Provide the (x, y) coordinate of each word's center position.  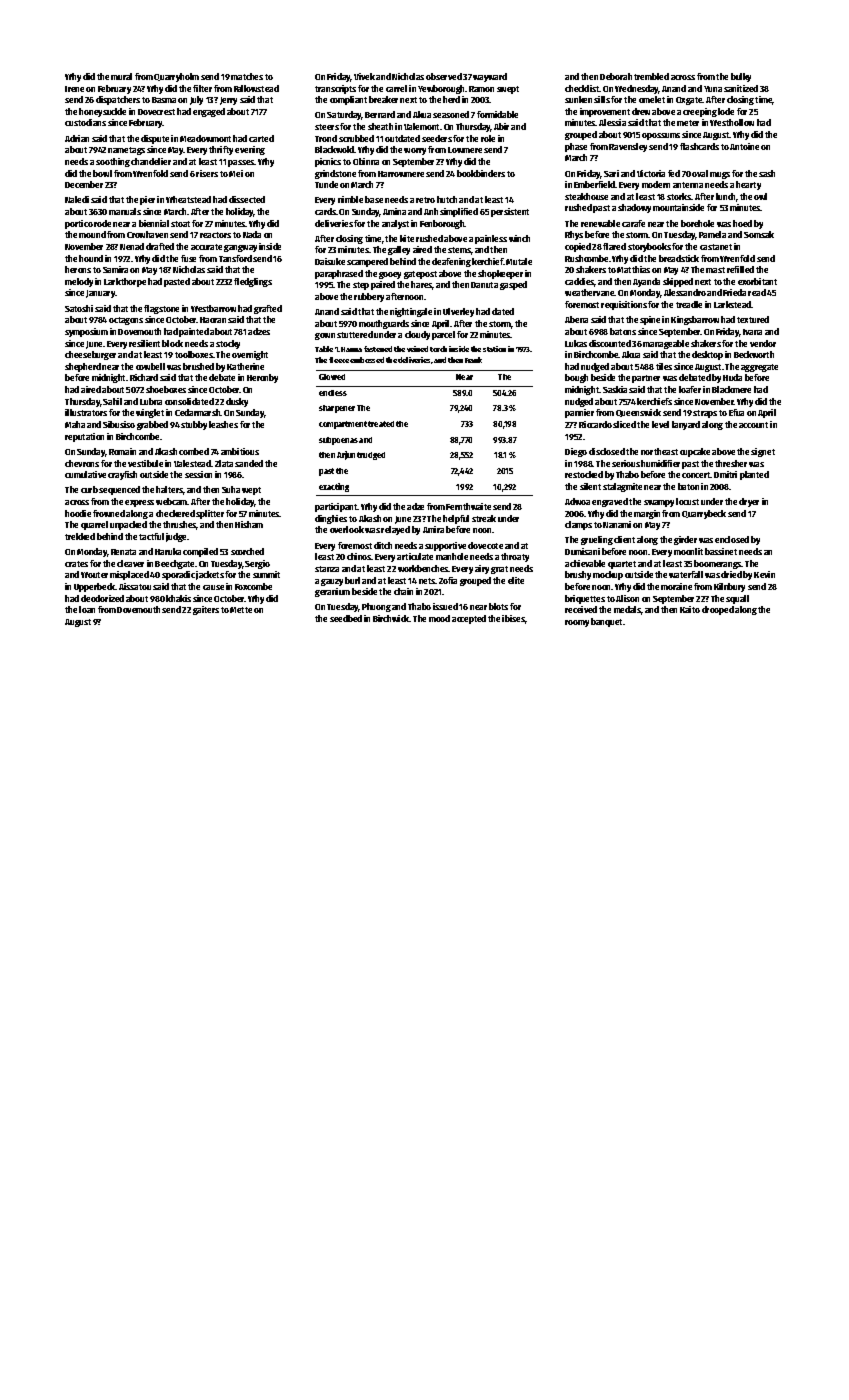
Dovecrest (156, 112)
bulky (741, 77)
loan (87, 609)
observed (444, 76)
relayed (395, 530)
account (753, 425)
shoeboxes (166, 389)
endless (333, 393)
